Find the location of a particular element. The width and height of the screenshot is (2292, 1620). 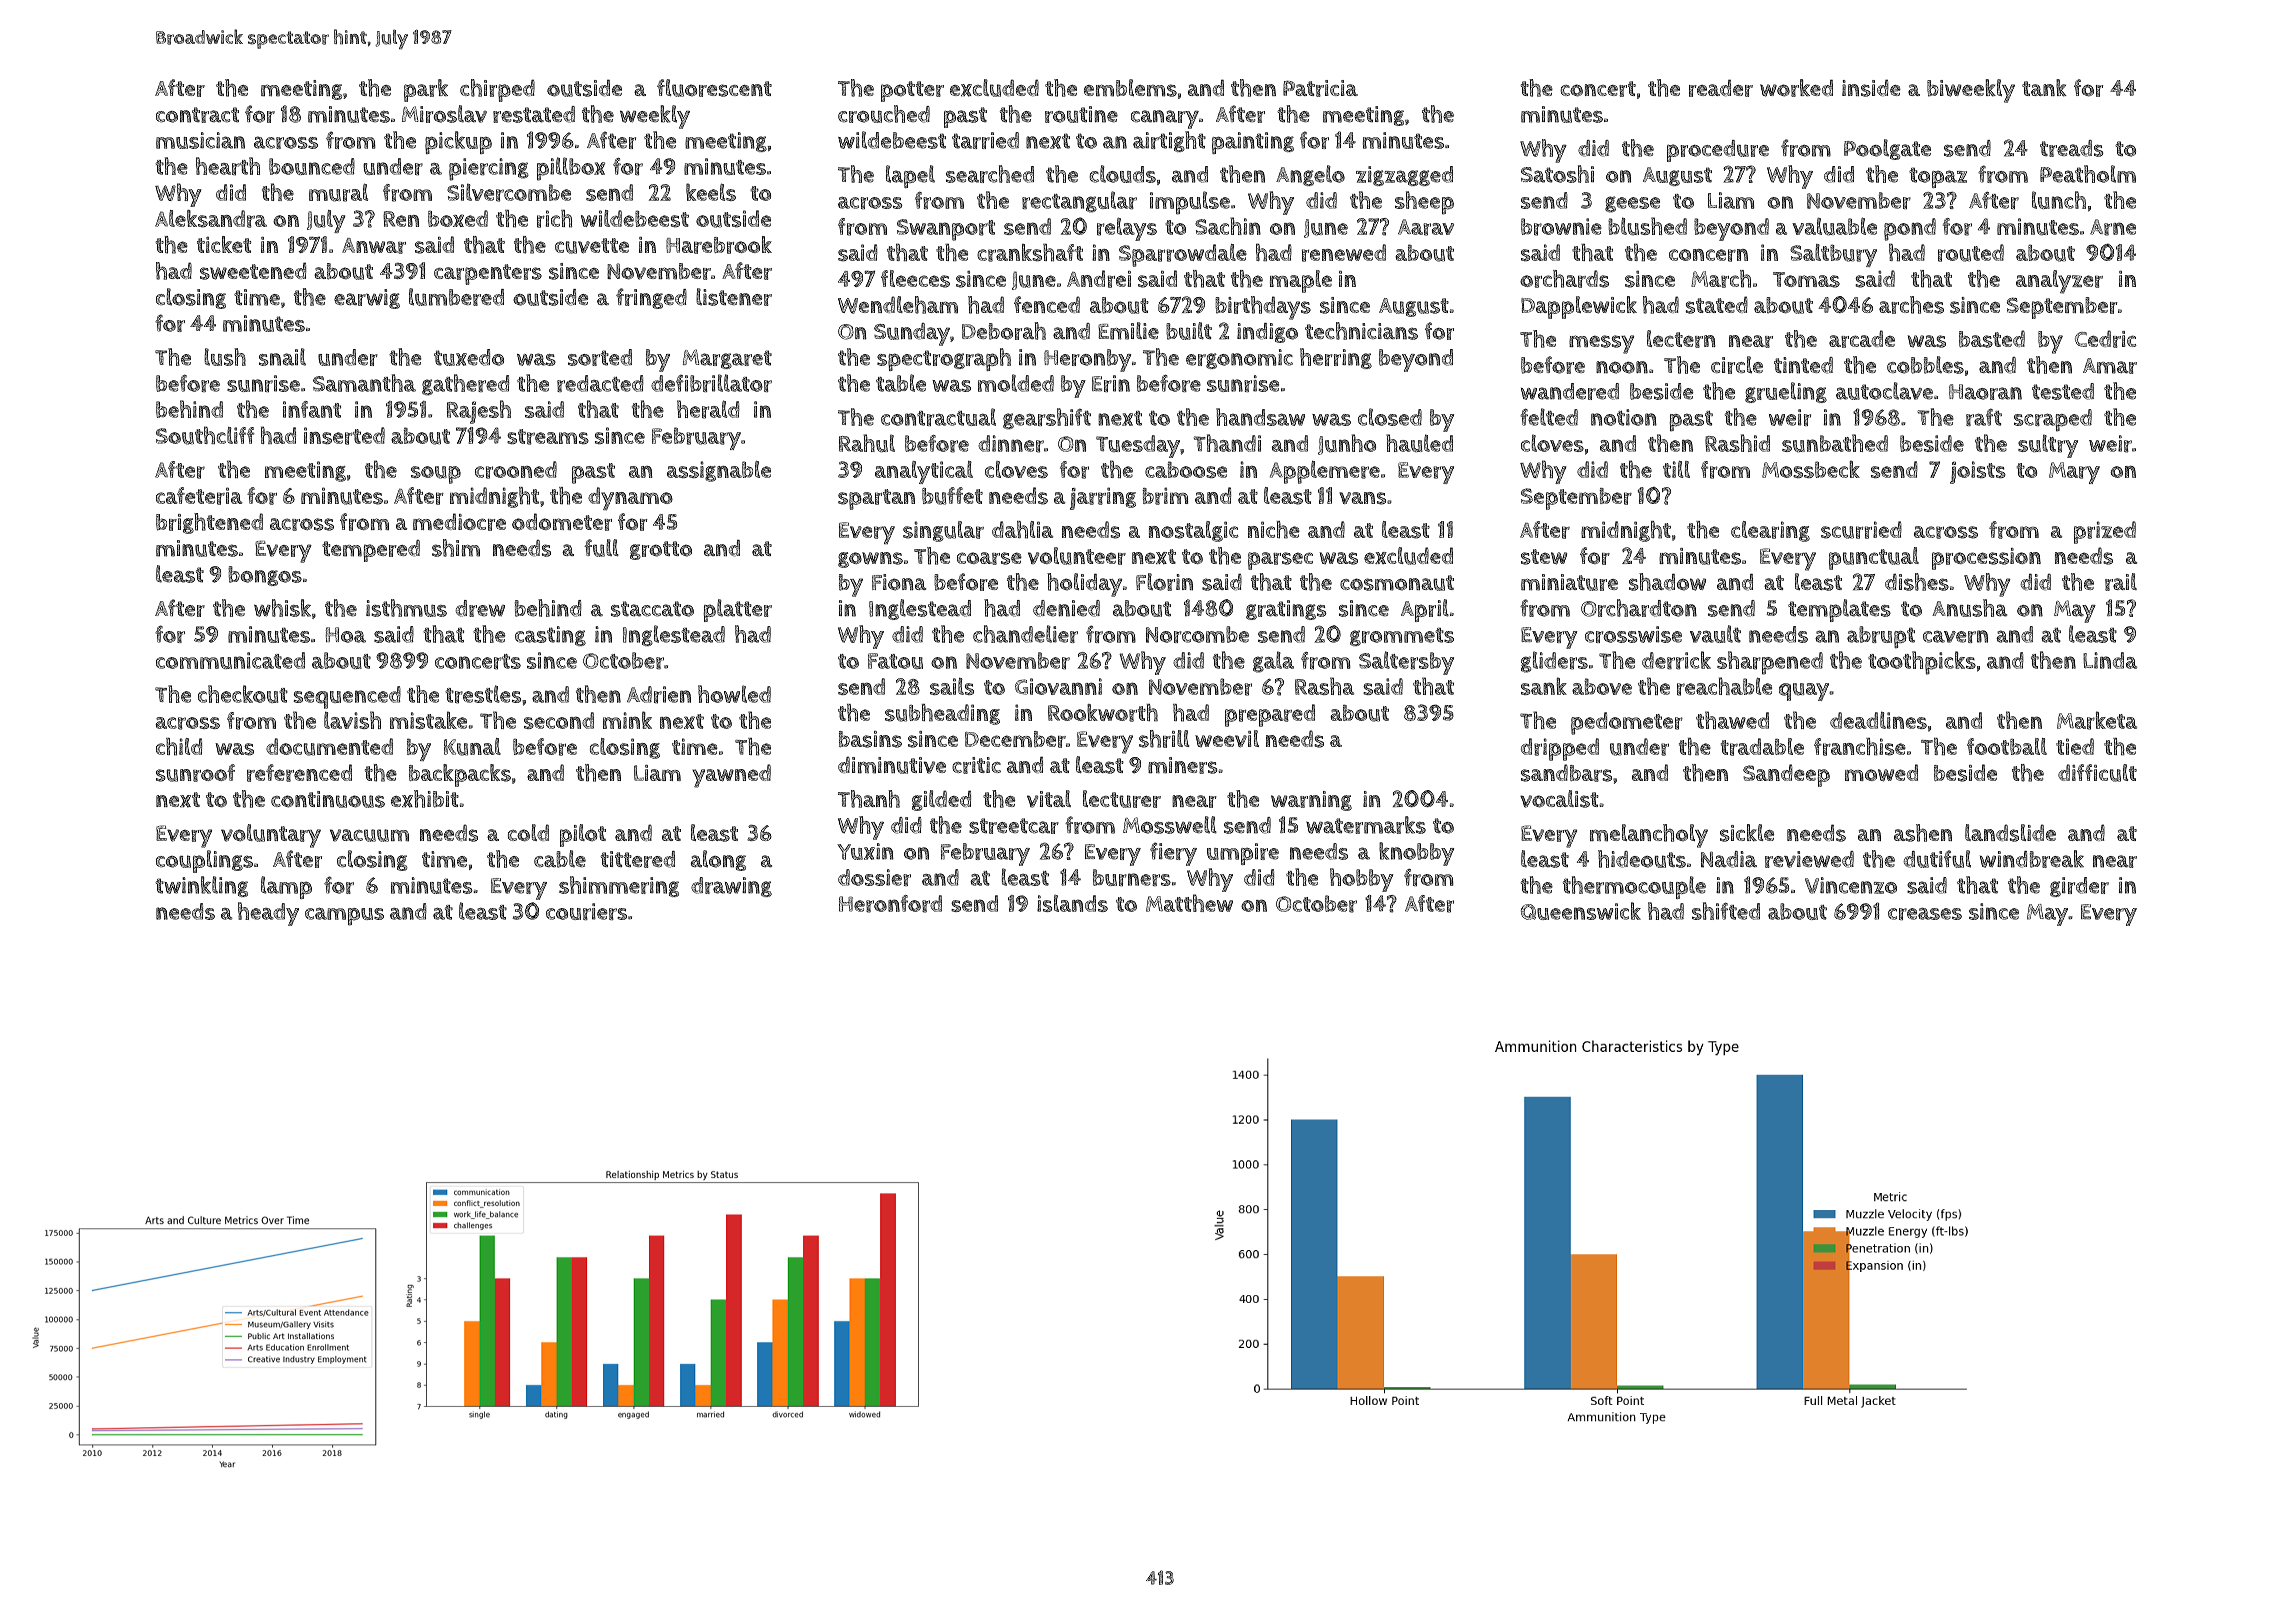

mowed is located at coordinates (1881, 773).
